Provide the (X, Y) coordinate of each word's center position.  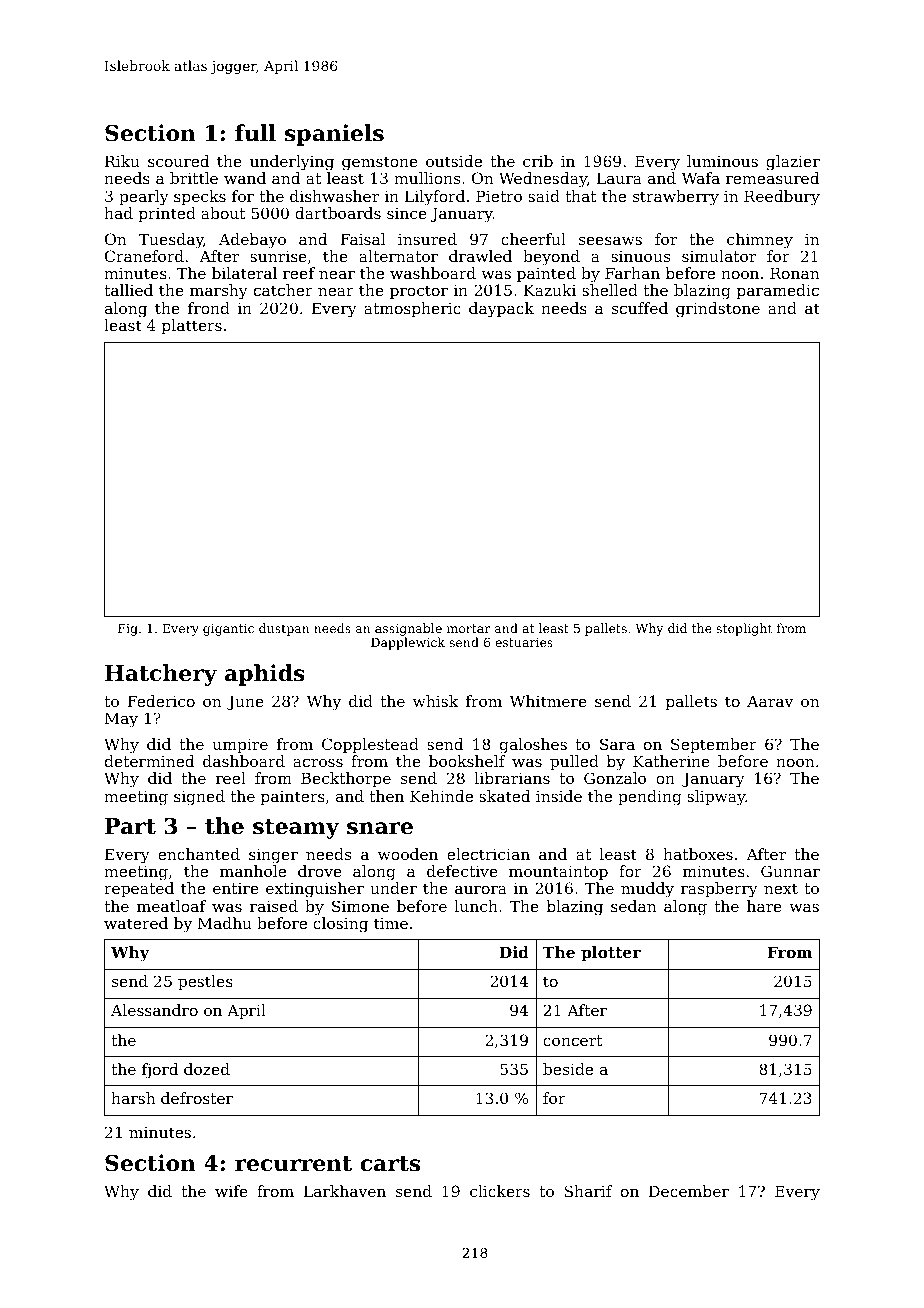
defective (462, 871)
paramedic (778, 291)
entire (236, 888)
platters (192, 326)
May (121, 720)
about (223, 213)
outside (454, 161)
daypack (501, 310)
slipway (716, 798)
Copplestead (370, 745)
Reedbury (782, 198)
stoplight (744, 629)
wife (231, 1191)
